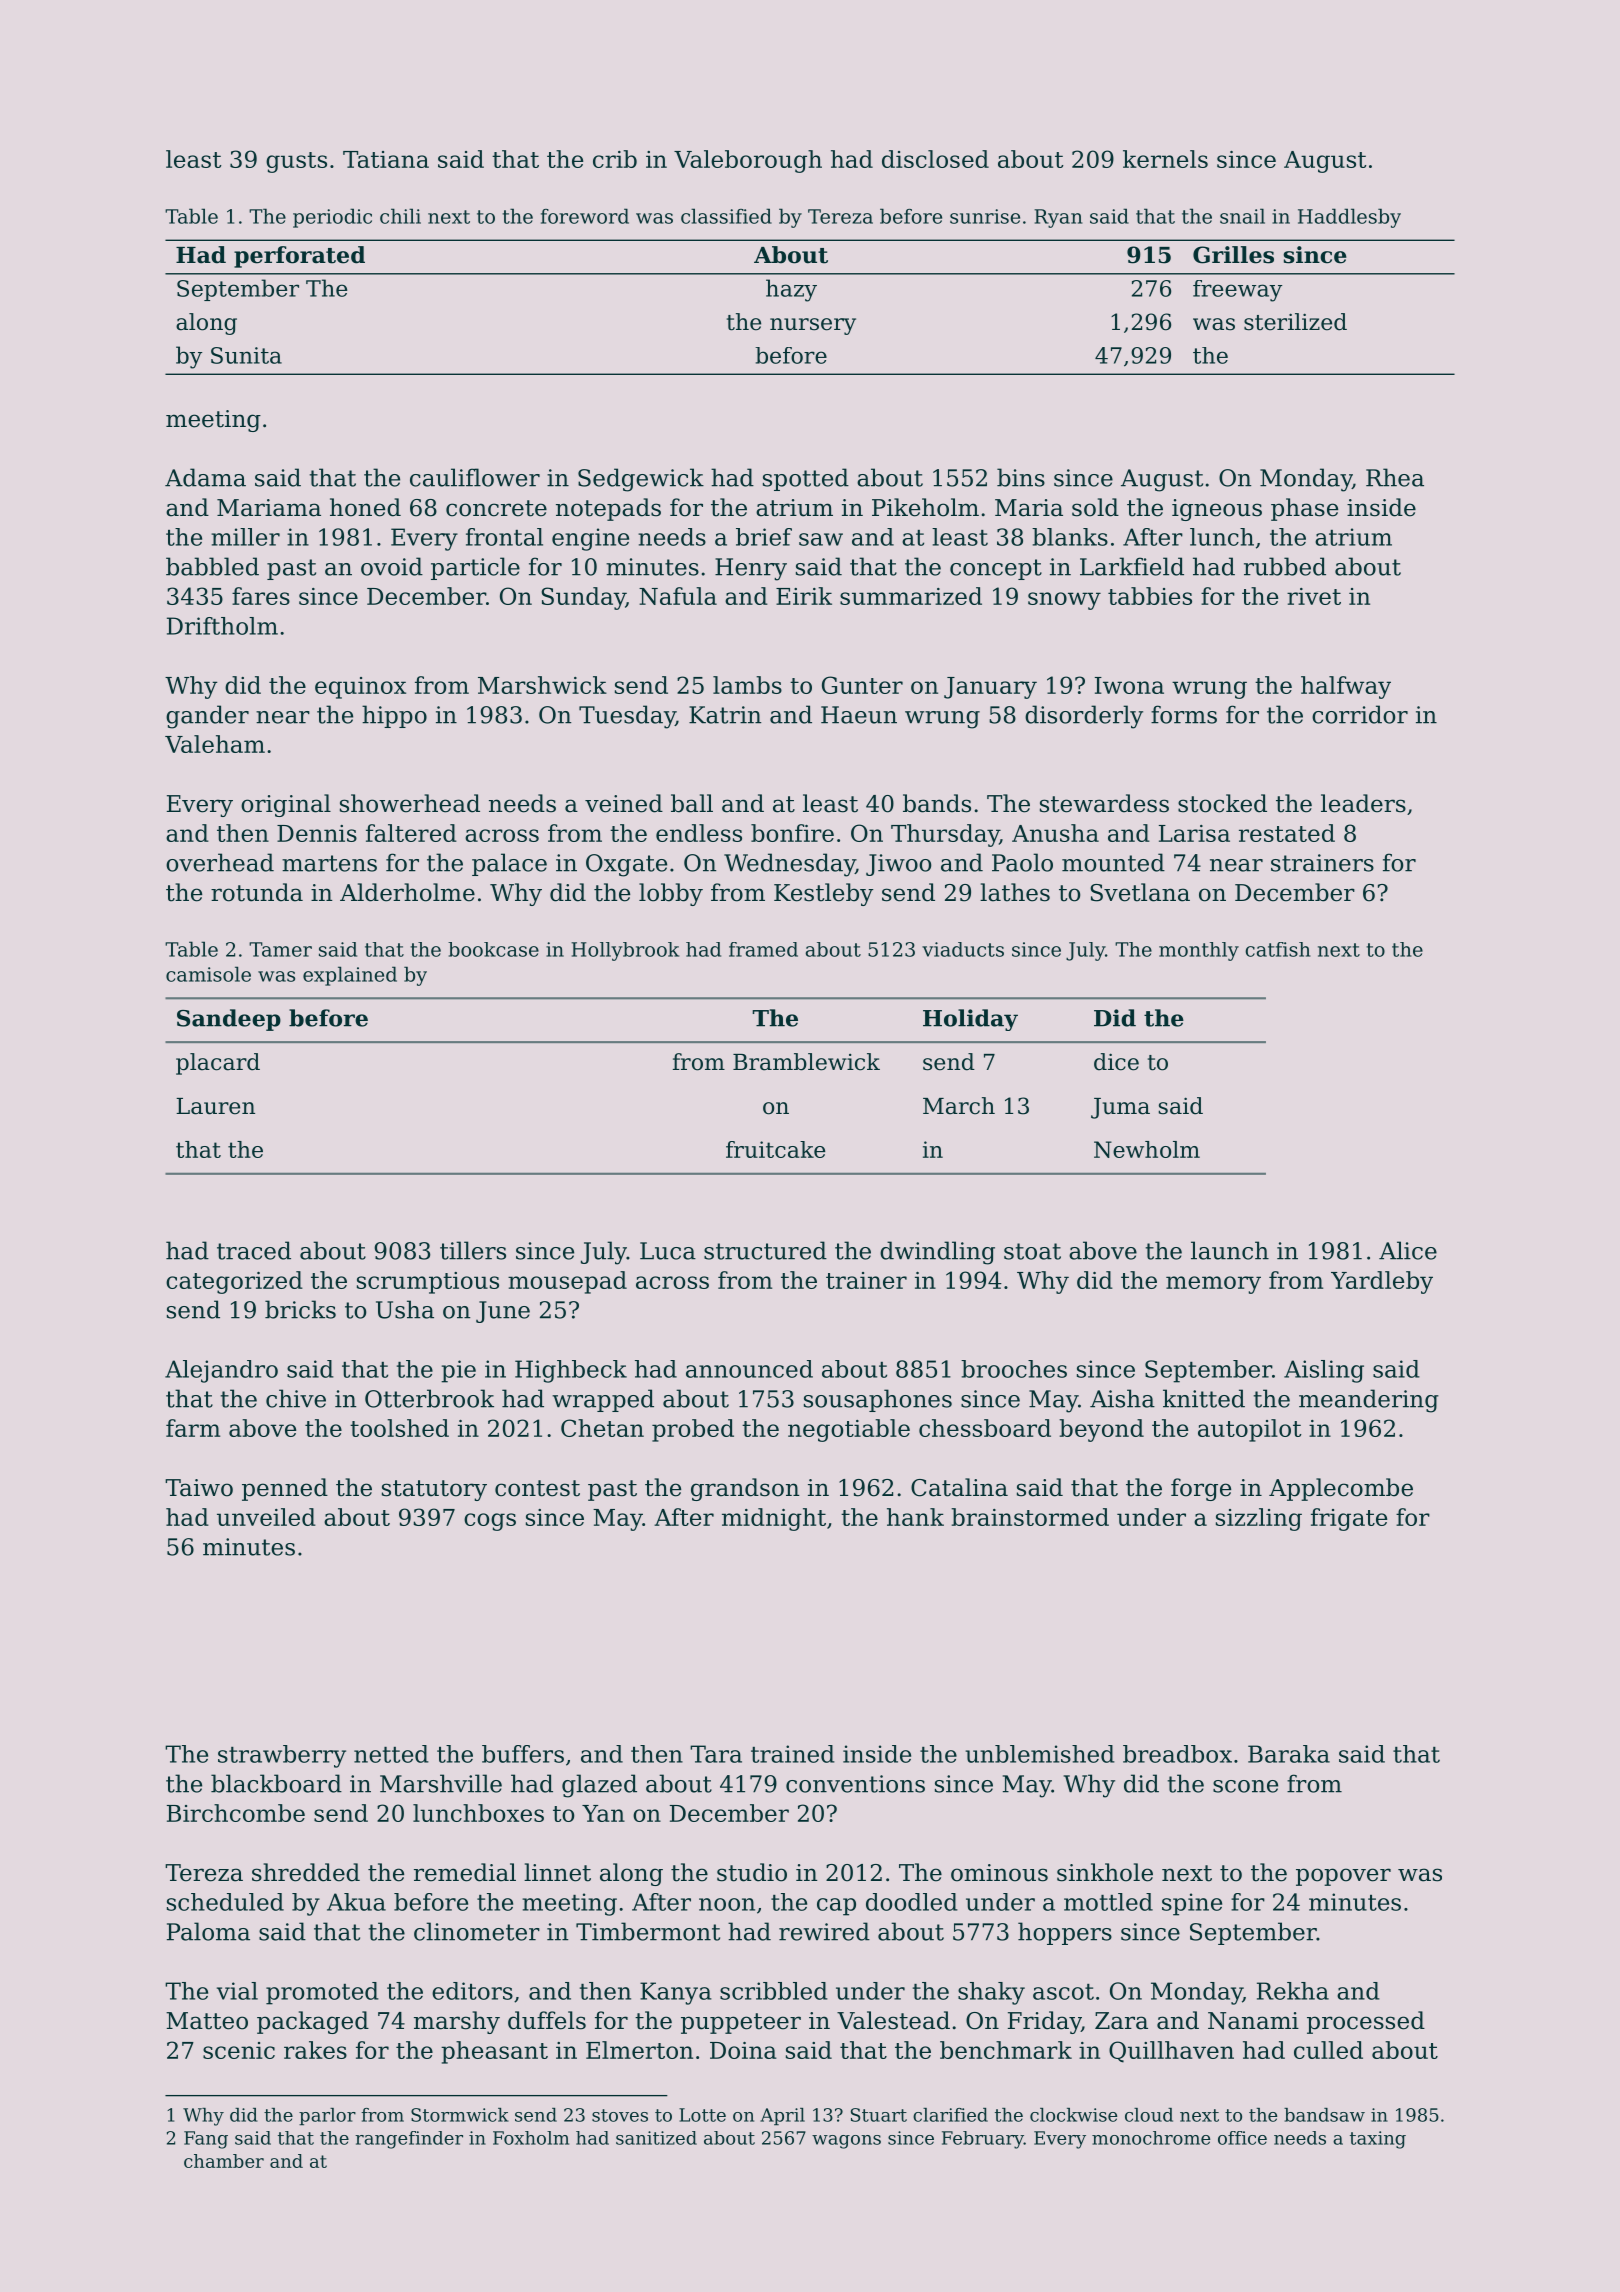  Describe the element at coordinates (1363, 803) in the image. I see `leaders` at that location.
